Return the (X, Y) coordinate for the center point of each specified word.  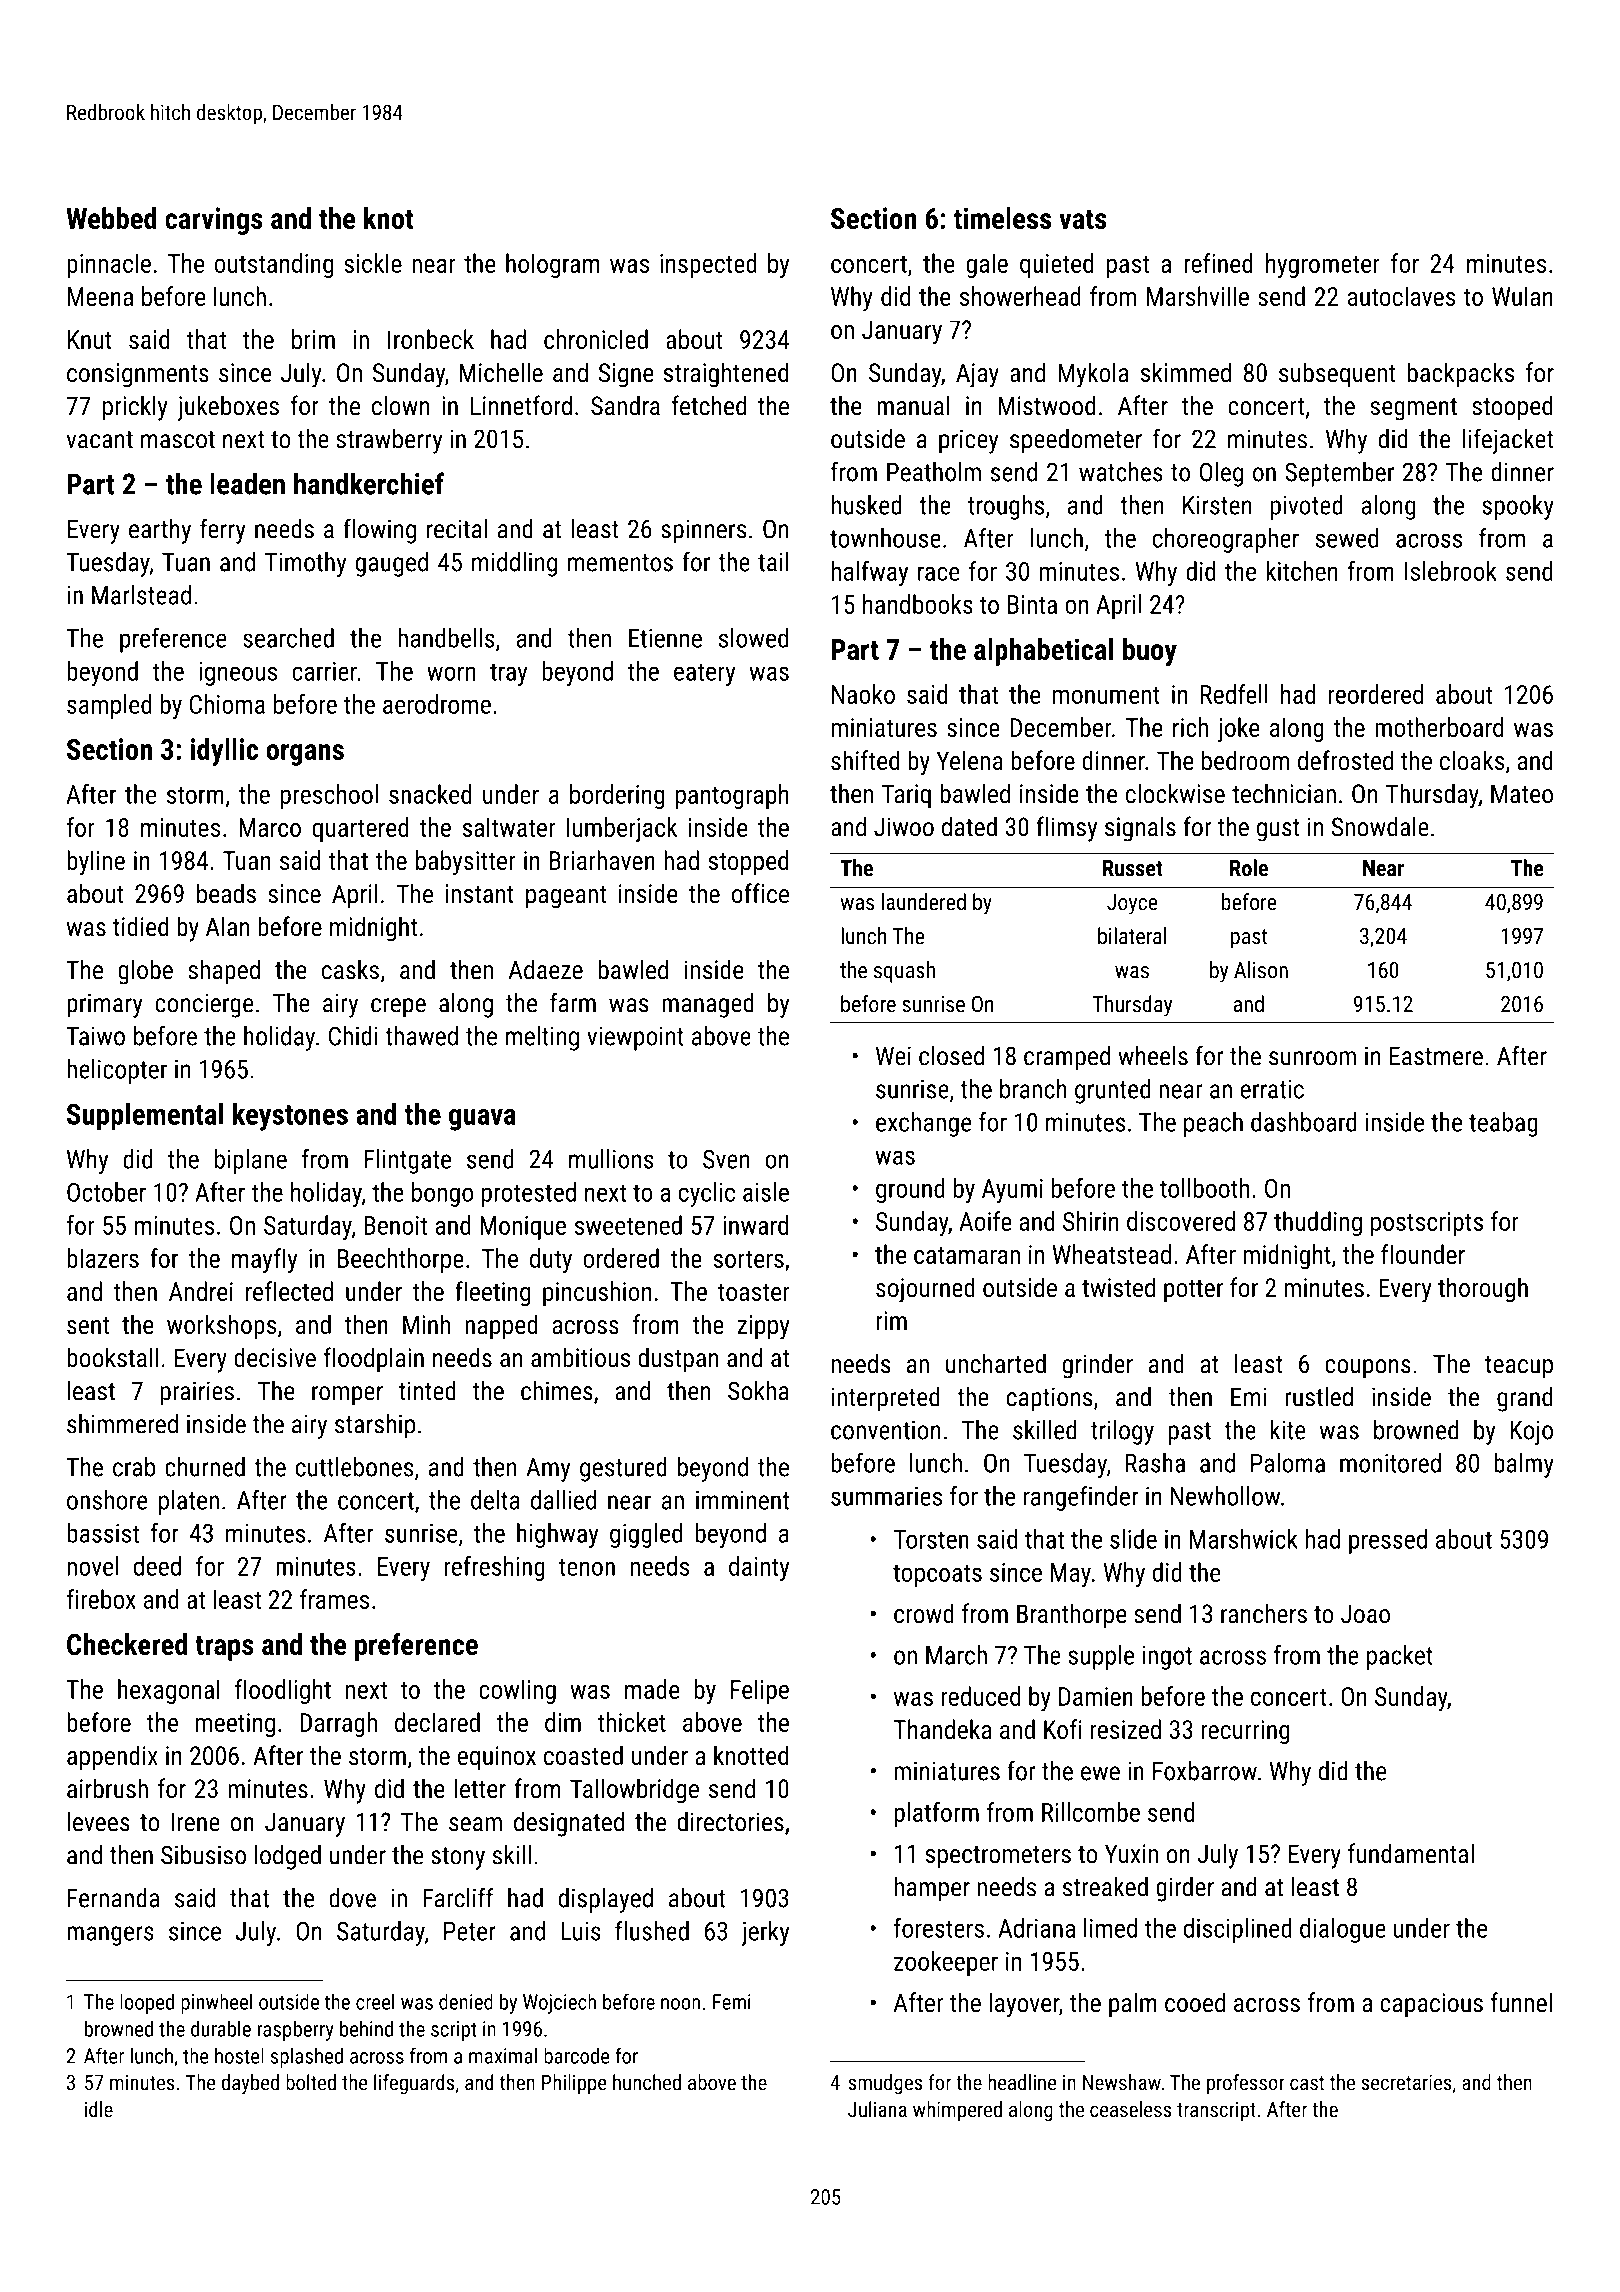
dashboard (1304, 1122)
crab (134, 1467)
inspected (708, 265)
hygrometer (1323, 265)
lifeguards (414, 2084)
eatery (704, 674)
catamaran (967, 1255)
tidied (140, 926)
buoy (1150, 652)
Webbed (111, 218)
